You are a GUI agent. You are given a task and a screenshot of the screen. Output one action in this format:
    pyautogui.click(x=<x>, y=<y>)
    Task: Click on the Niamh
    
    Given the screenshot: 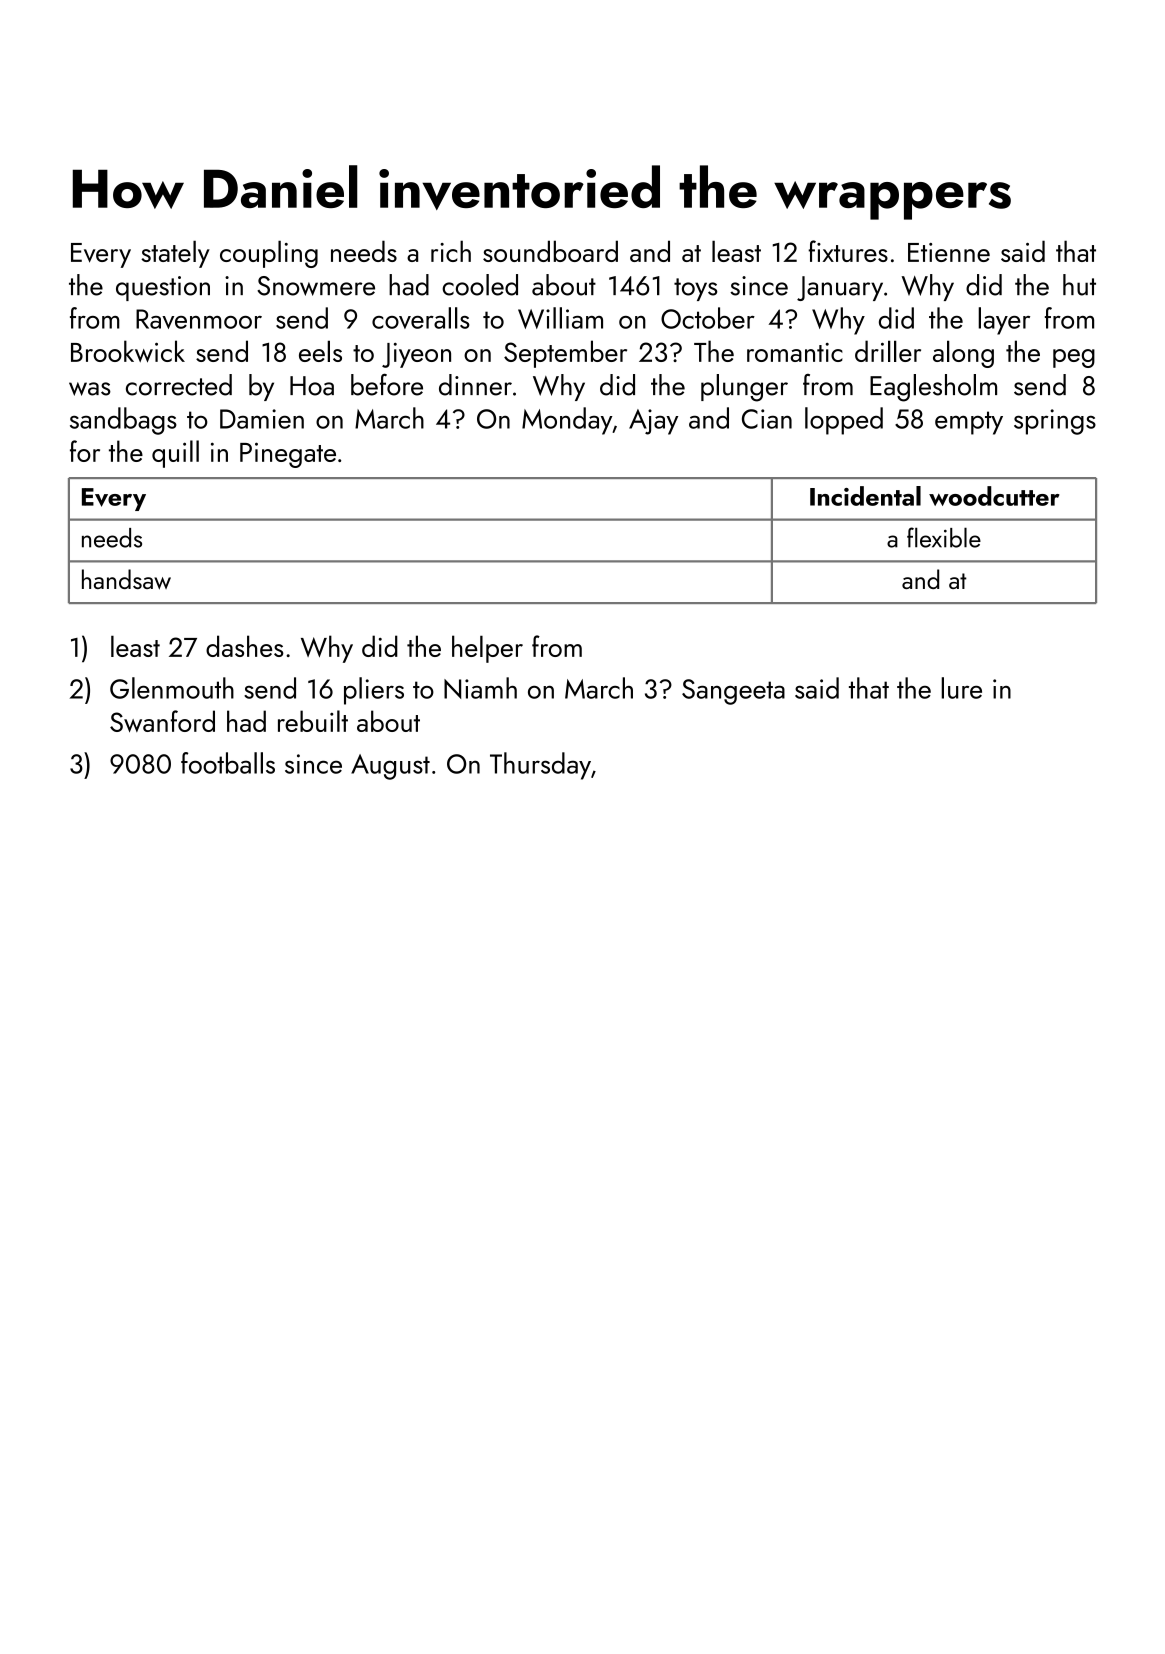 What is the action you would take?
    pyautogui.click(x=480, y=688)
